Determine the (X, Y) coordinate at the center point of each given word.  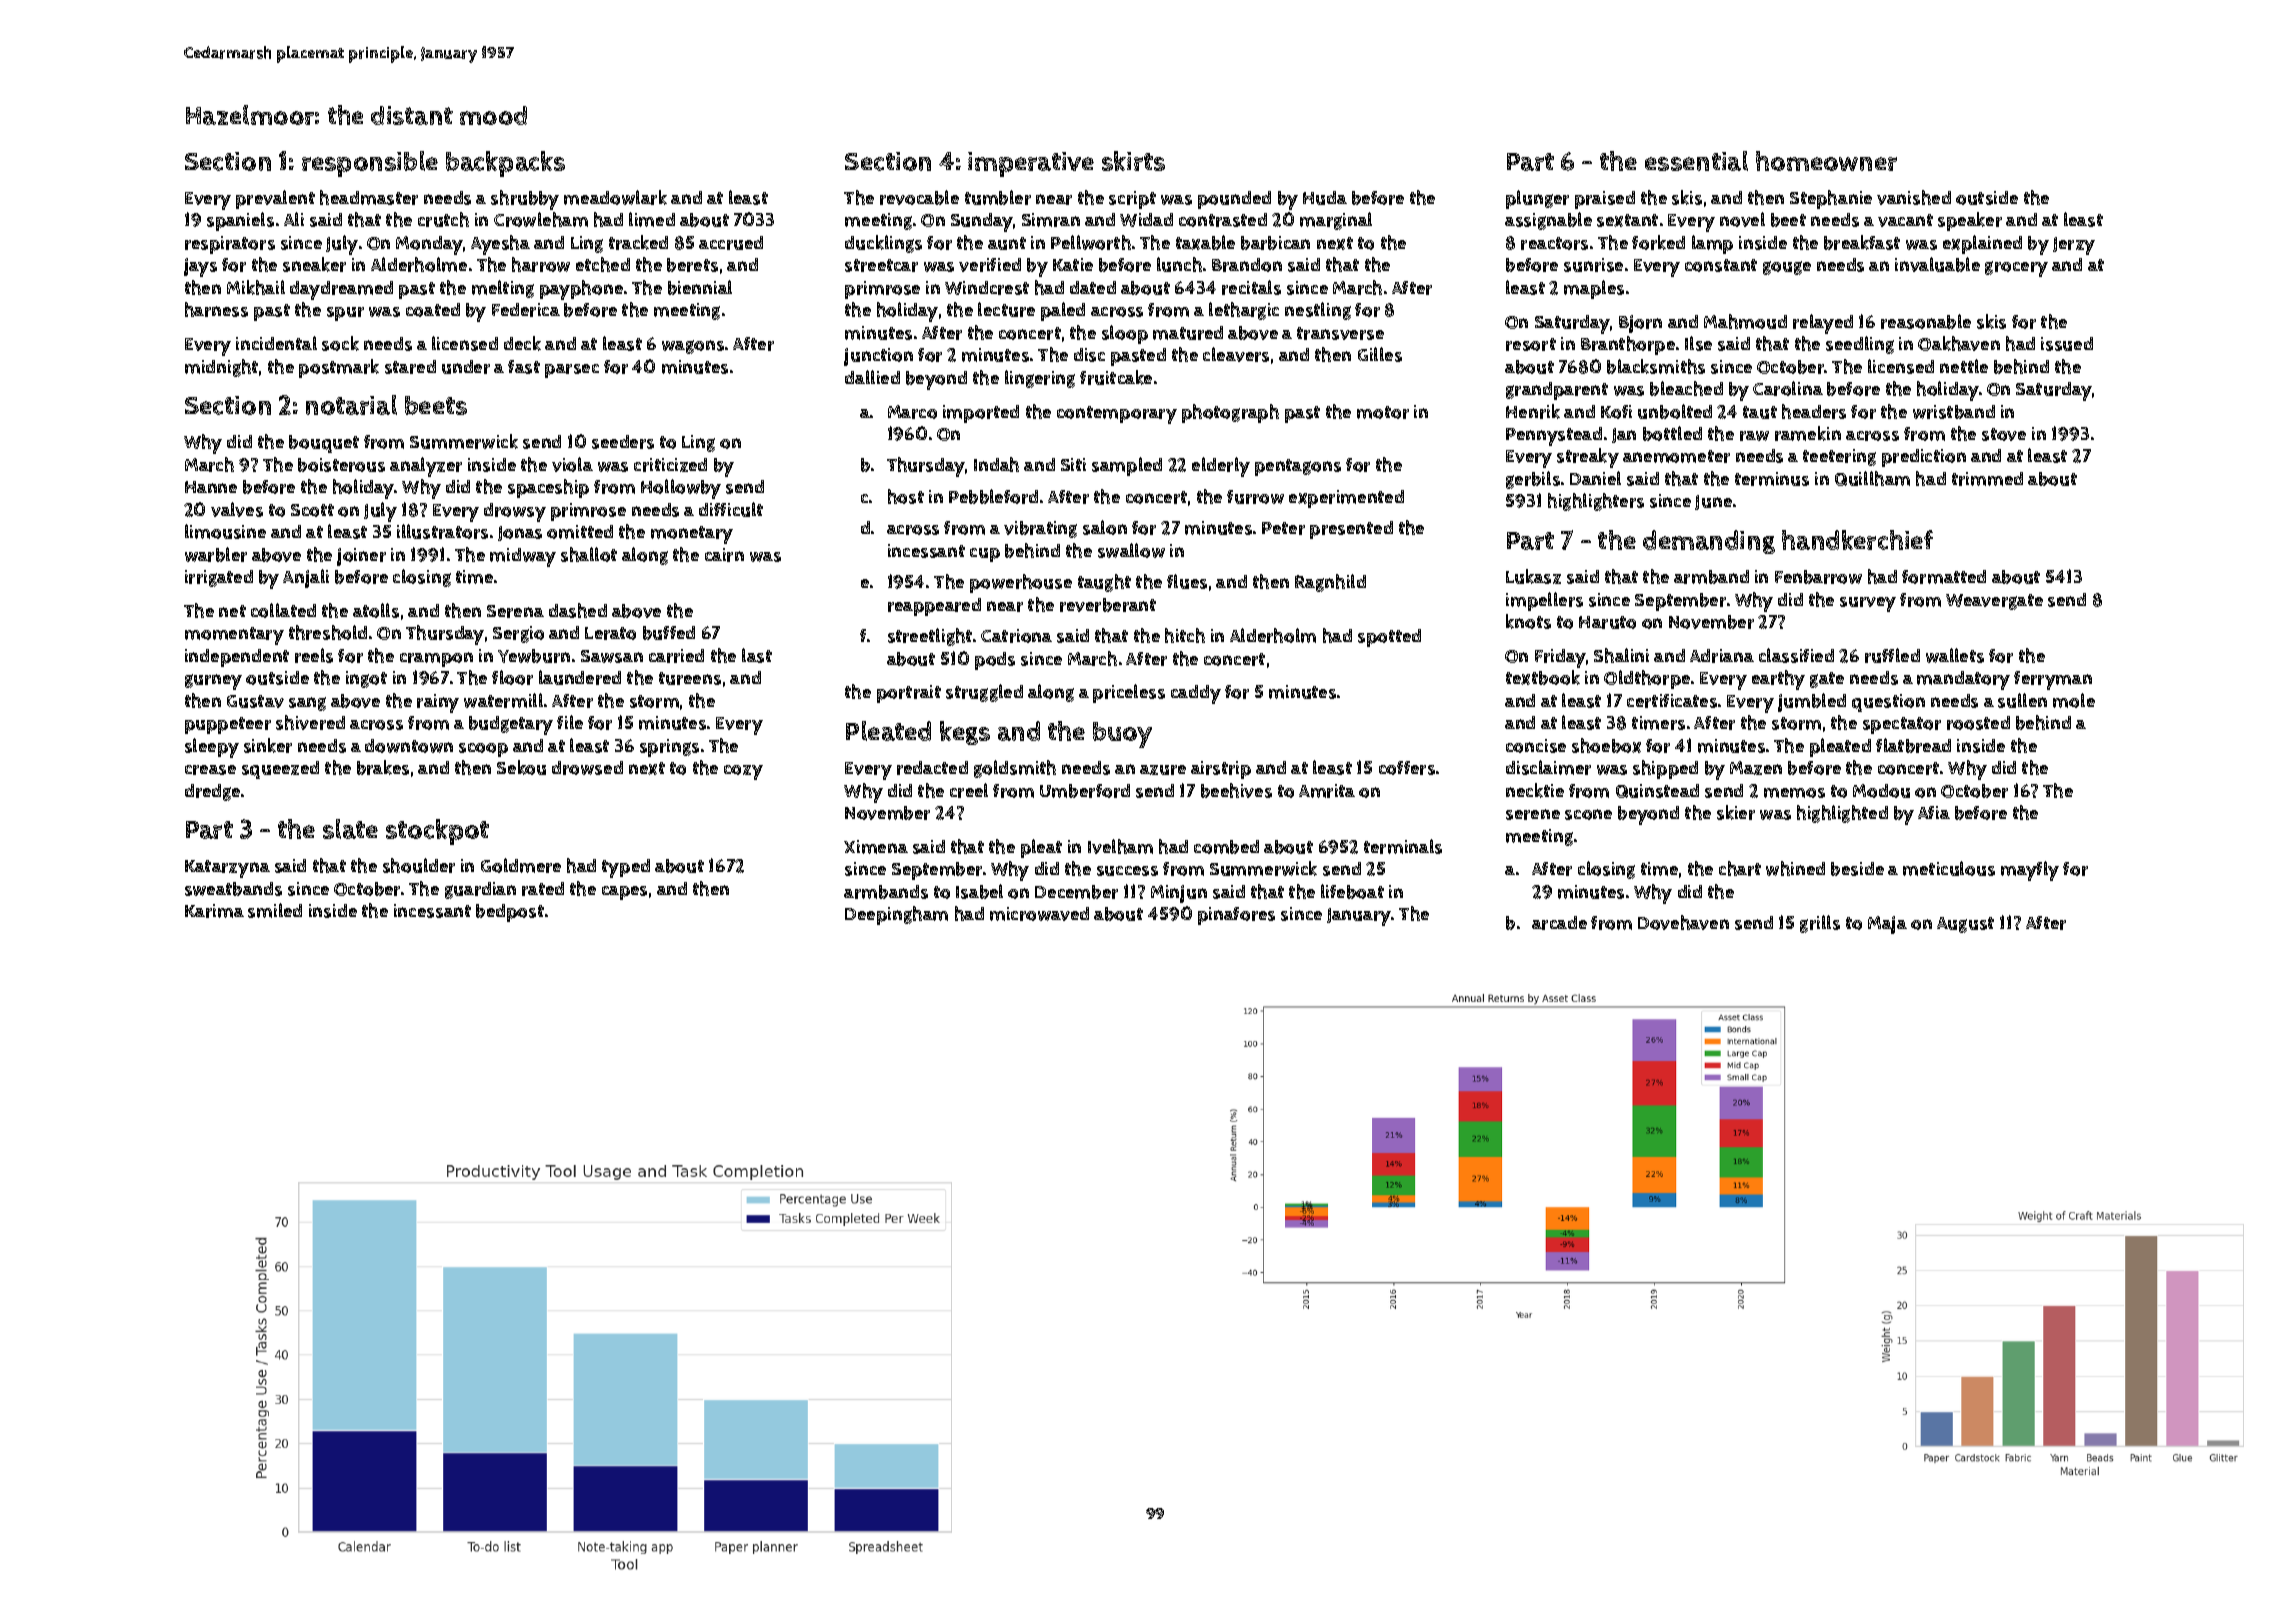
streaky (1588, 458)
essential (1696, 161)
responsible (370, 164)
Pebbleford (993, 496)
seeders (623, 442)
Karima (214, 911)
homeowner (1826, 161)
